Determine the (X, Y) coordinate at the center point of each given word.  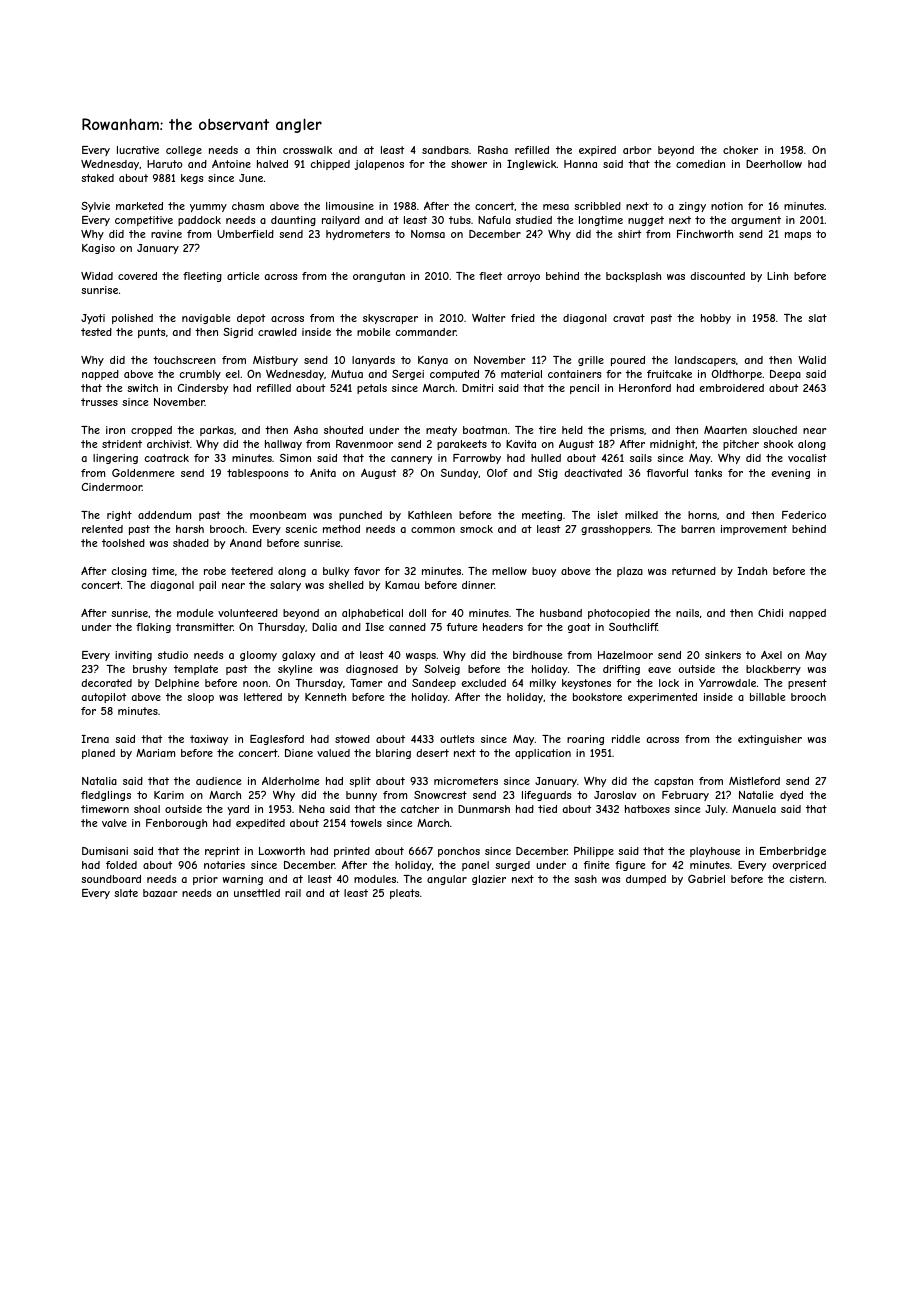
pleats (404, 894)
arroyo (523, 278)
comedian (700, 164)
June (251, 178)
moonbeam (278, 515)
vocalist (807, 458)
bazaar (160, 893)
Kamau (402, 585)
